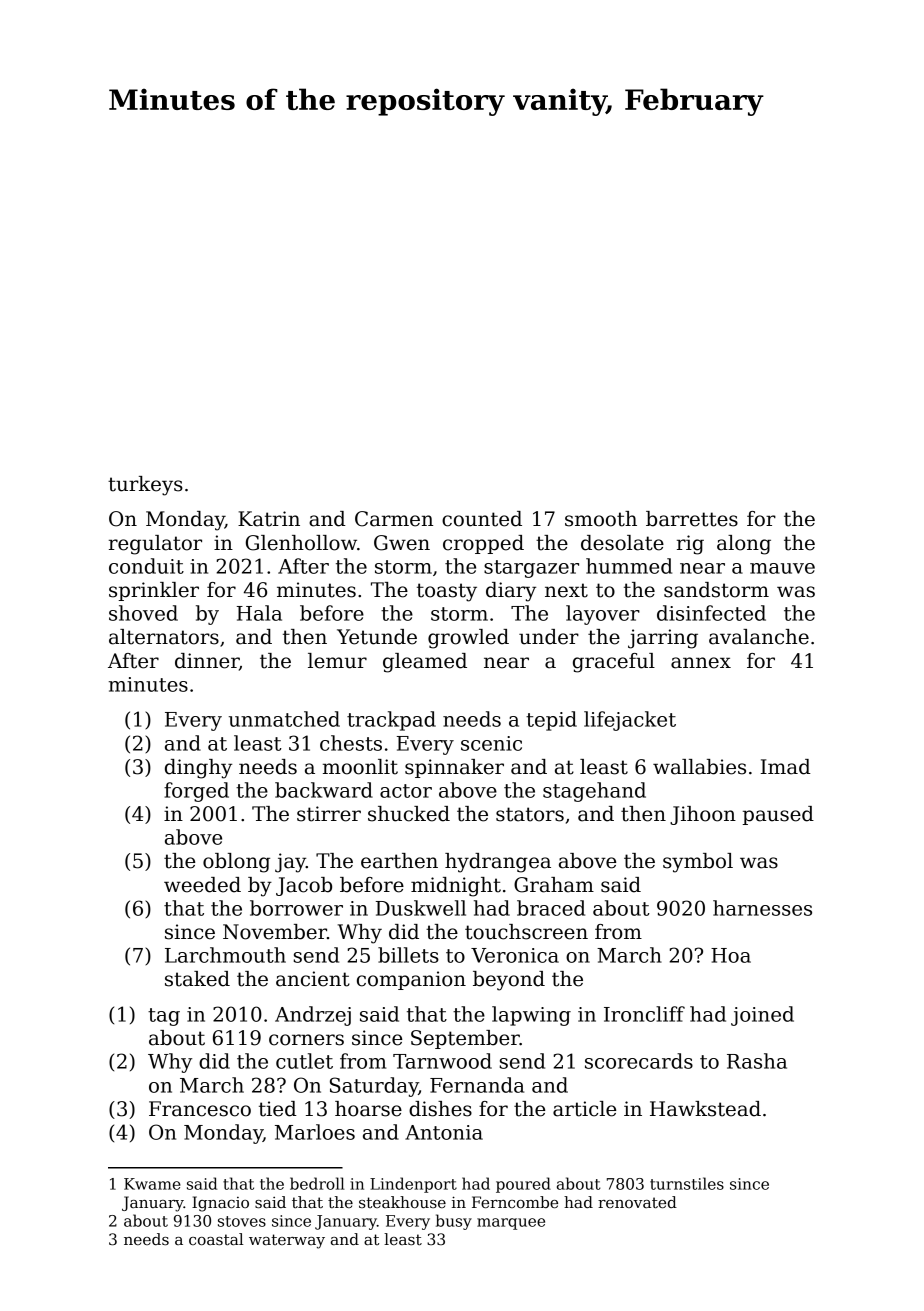 The image size is (924, 1311). What do you see at coordinates (744, 545) in the image?
I see `along` at bounding box center [744, 545].
